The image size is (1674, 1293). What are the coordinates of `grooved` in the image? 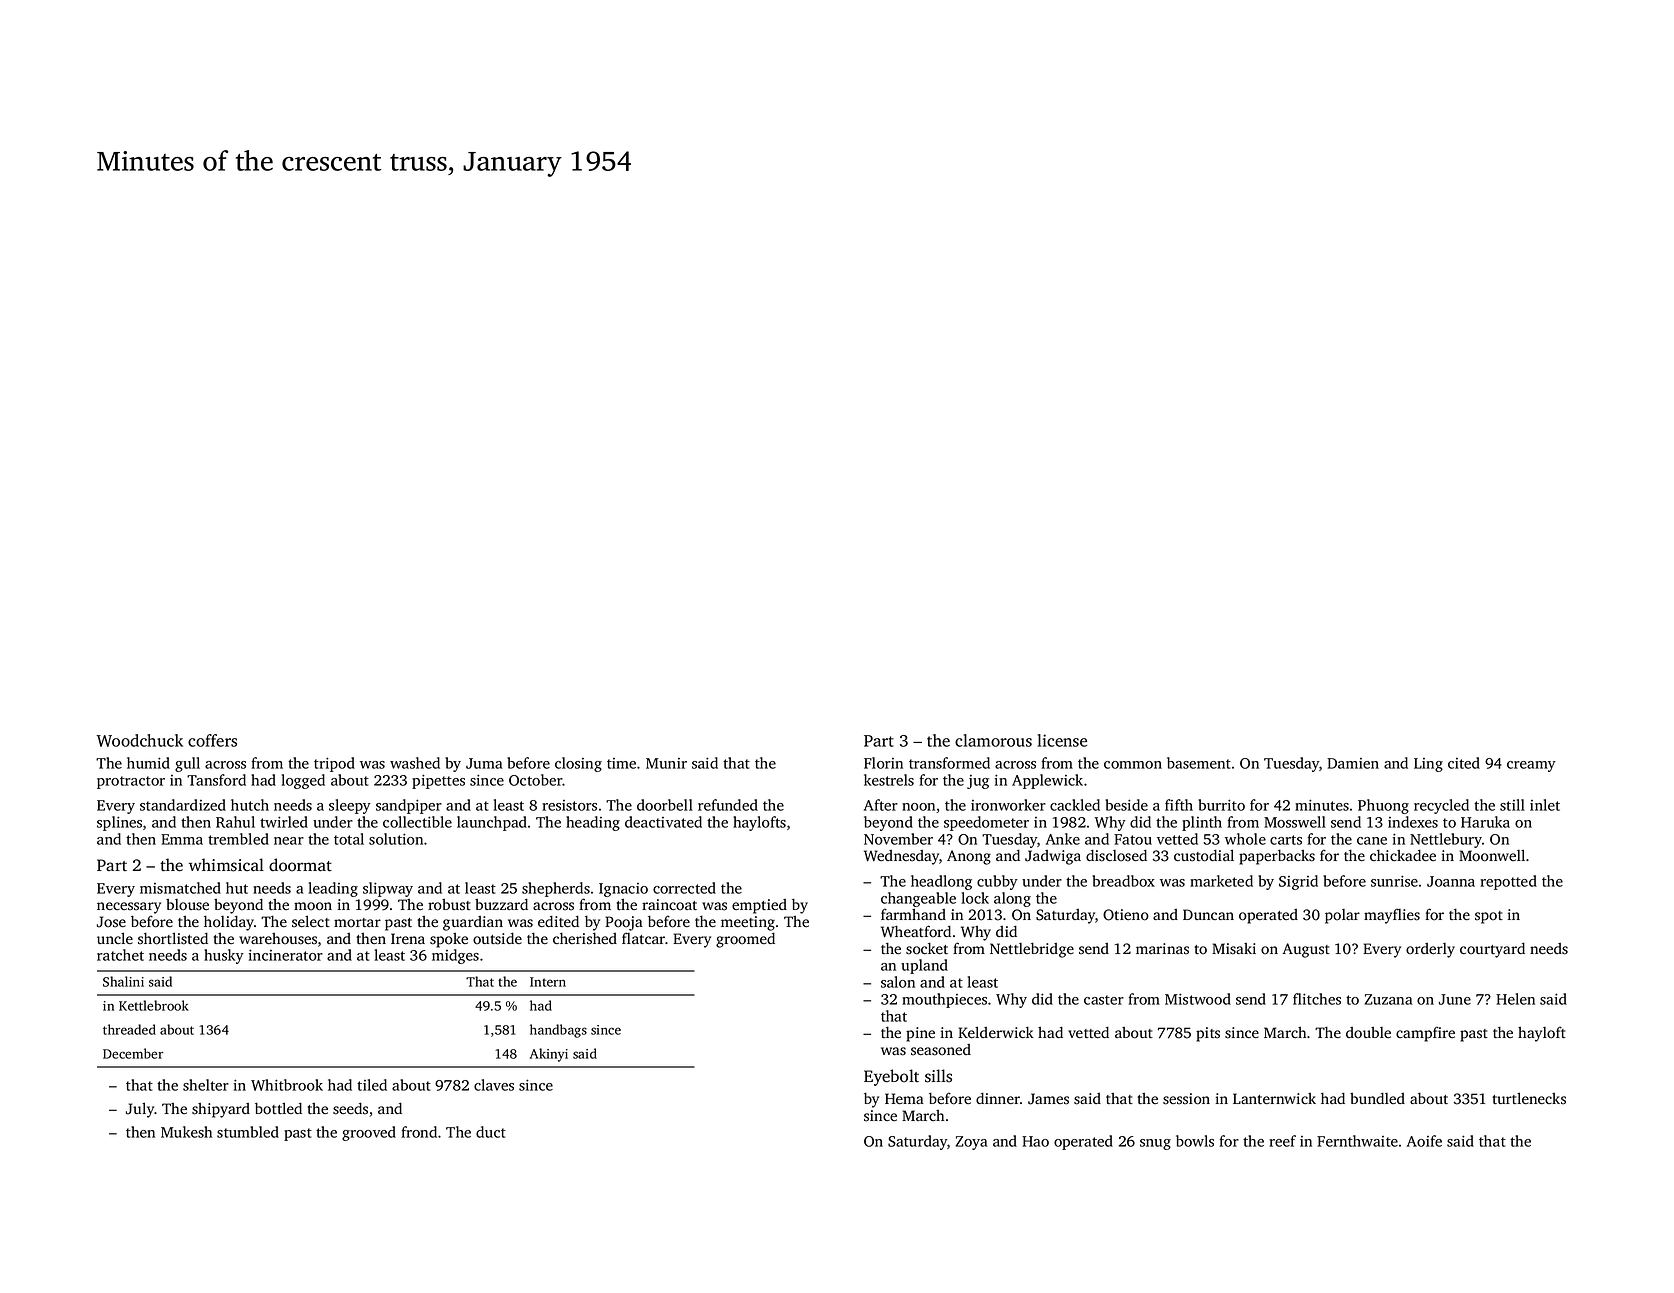 It's located at (369, 1133).
